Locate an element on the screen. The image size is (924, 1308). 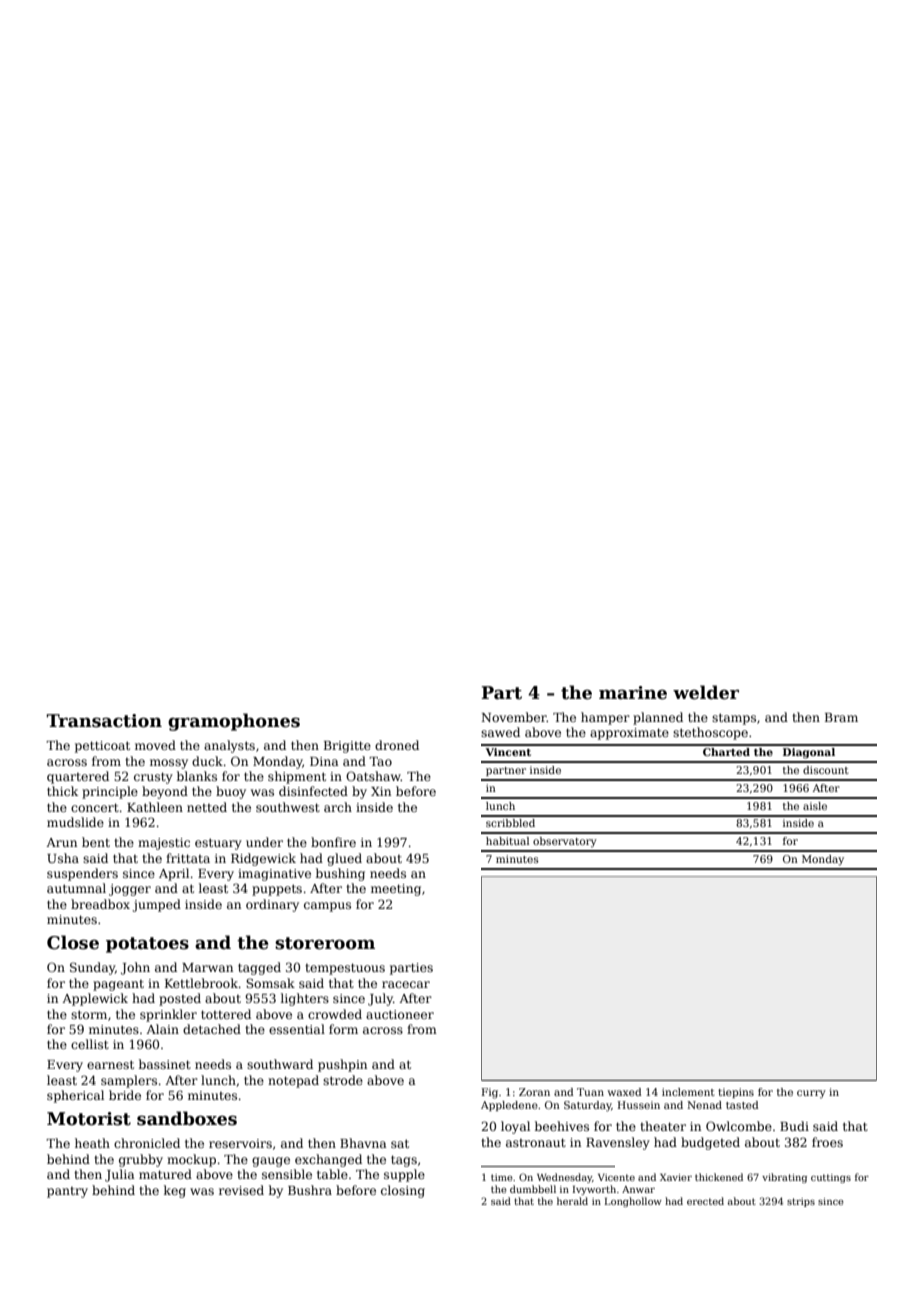
bride is located at coordinates (125, 1095).
